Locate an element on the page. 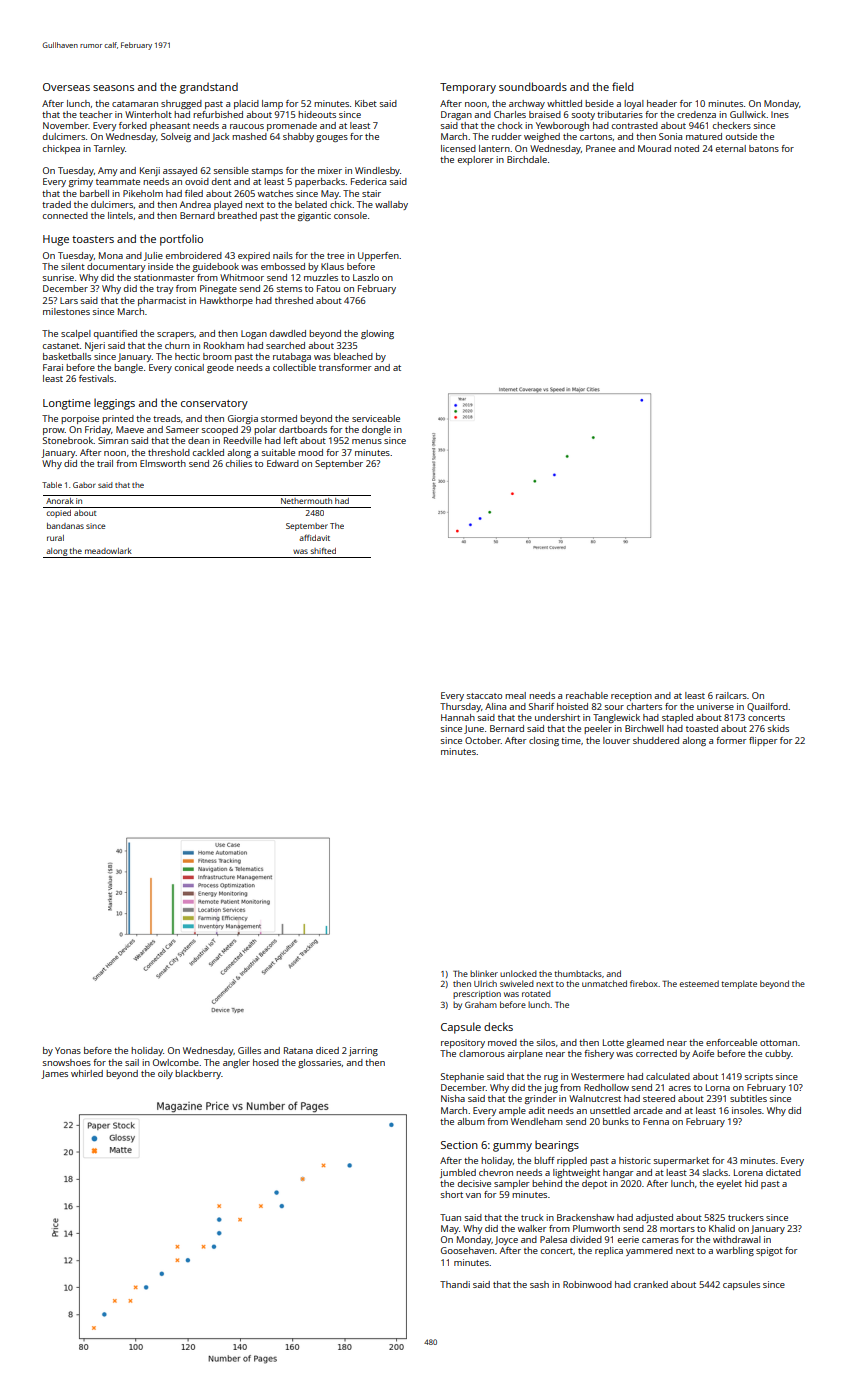 This image has width=849, height=1400. grandstand is located at coordinates (209, 88).
